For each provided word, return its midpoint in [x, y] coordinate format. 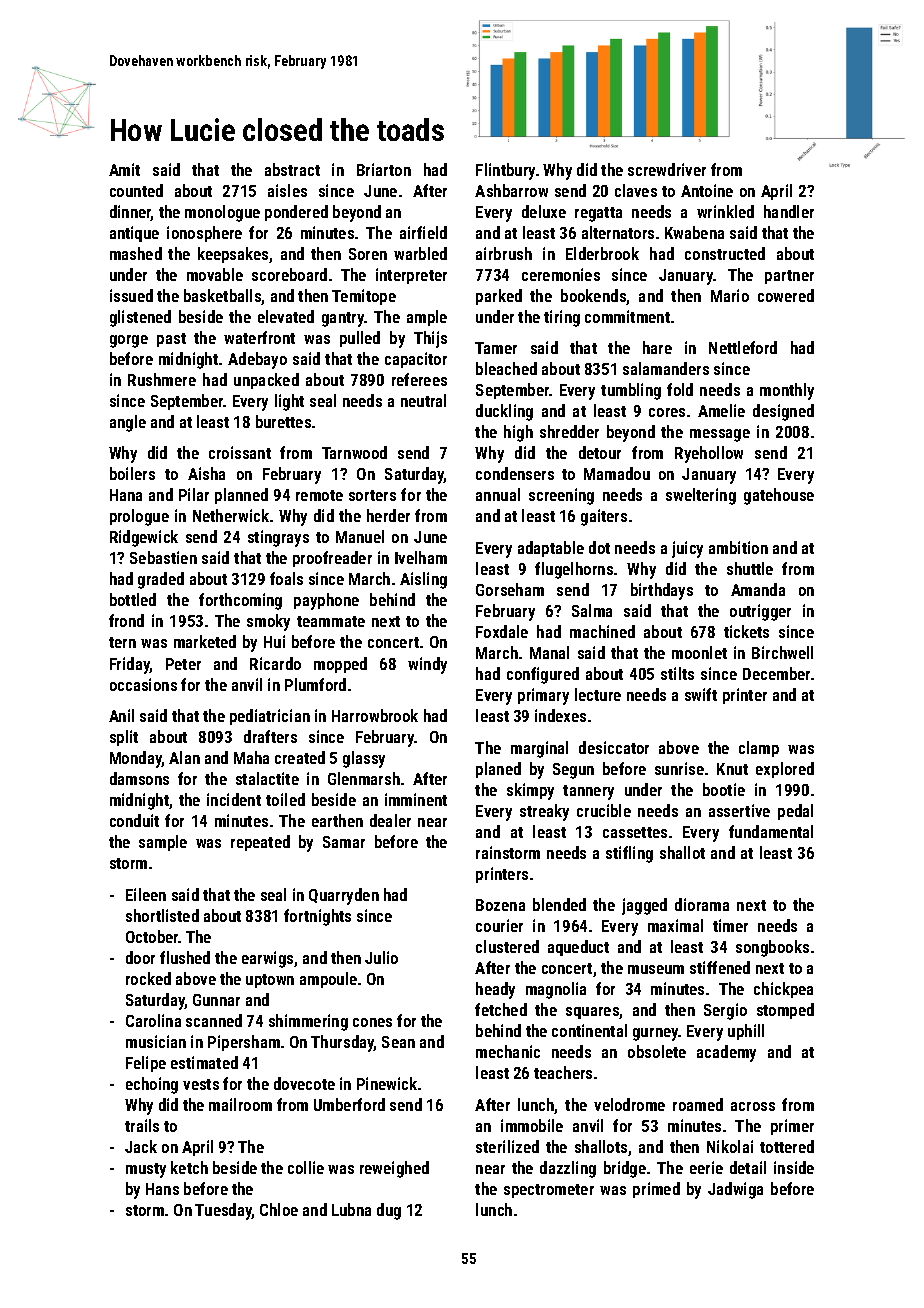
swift [701, 694]
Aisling [423, 580]
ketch [189, 1167]
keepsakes [233, 255]
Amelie [721, 410]
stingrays [278, 538]
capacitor [416, 360]
